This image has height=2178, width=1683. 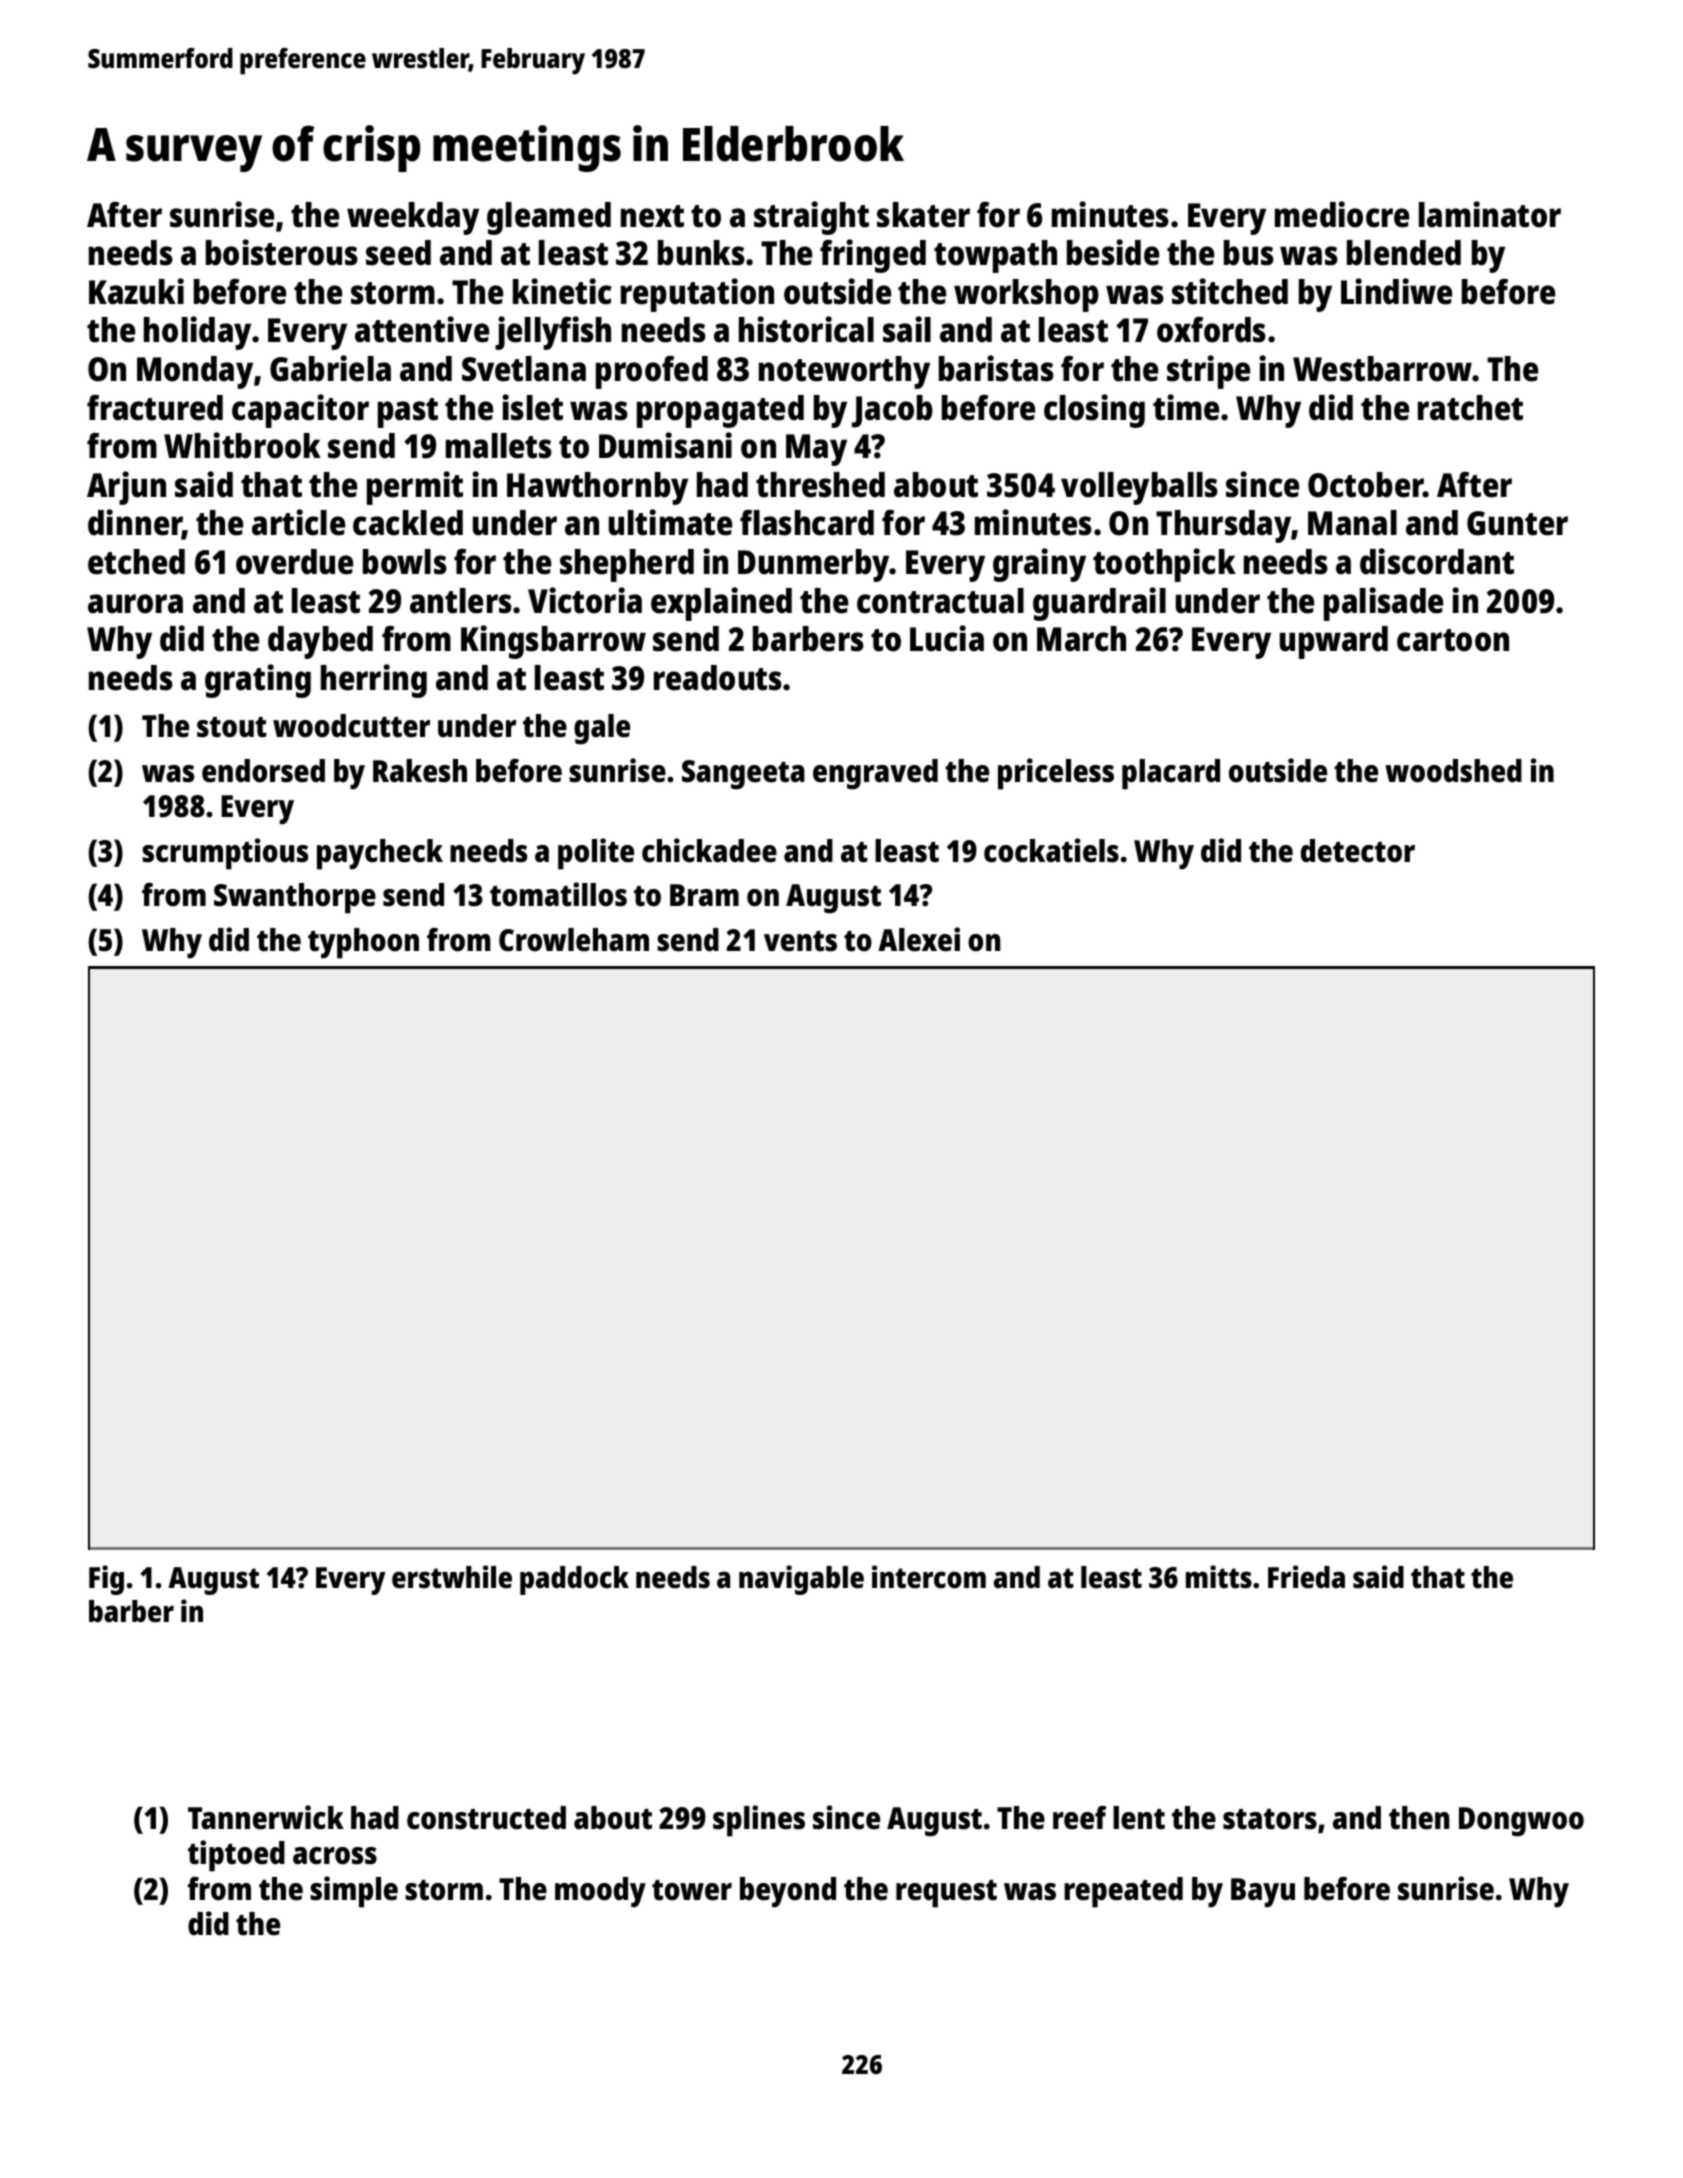 What do you see at coordinates (1396, 291) in the image?
I see `Lindiwe` at bounding box center [1396, 291].
